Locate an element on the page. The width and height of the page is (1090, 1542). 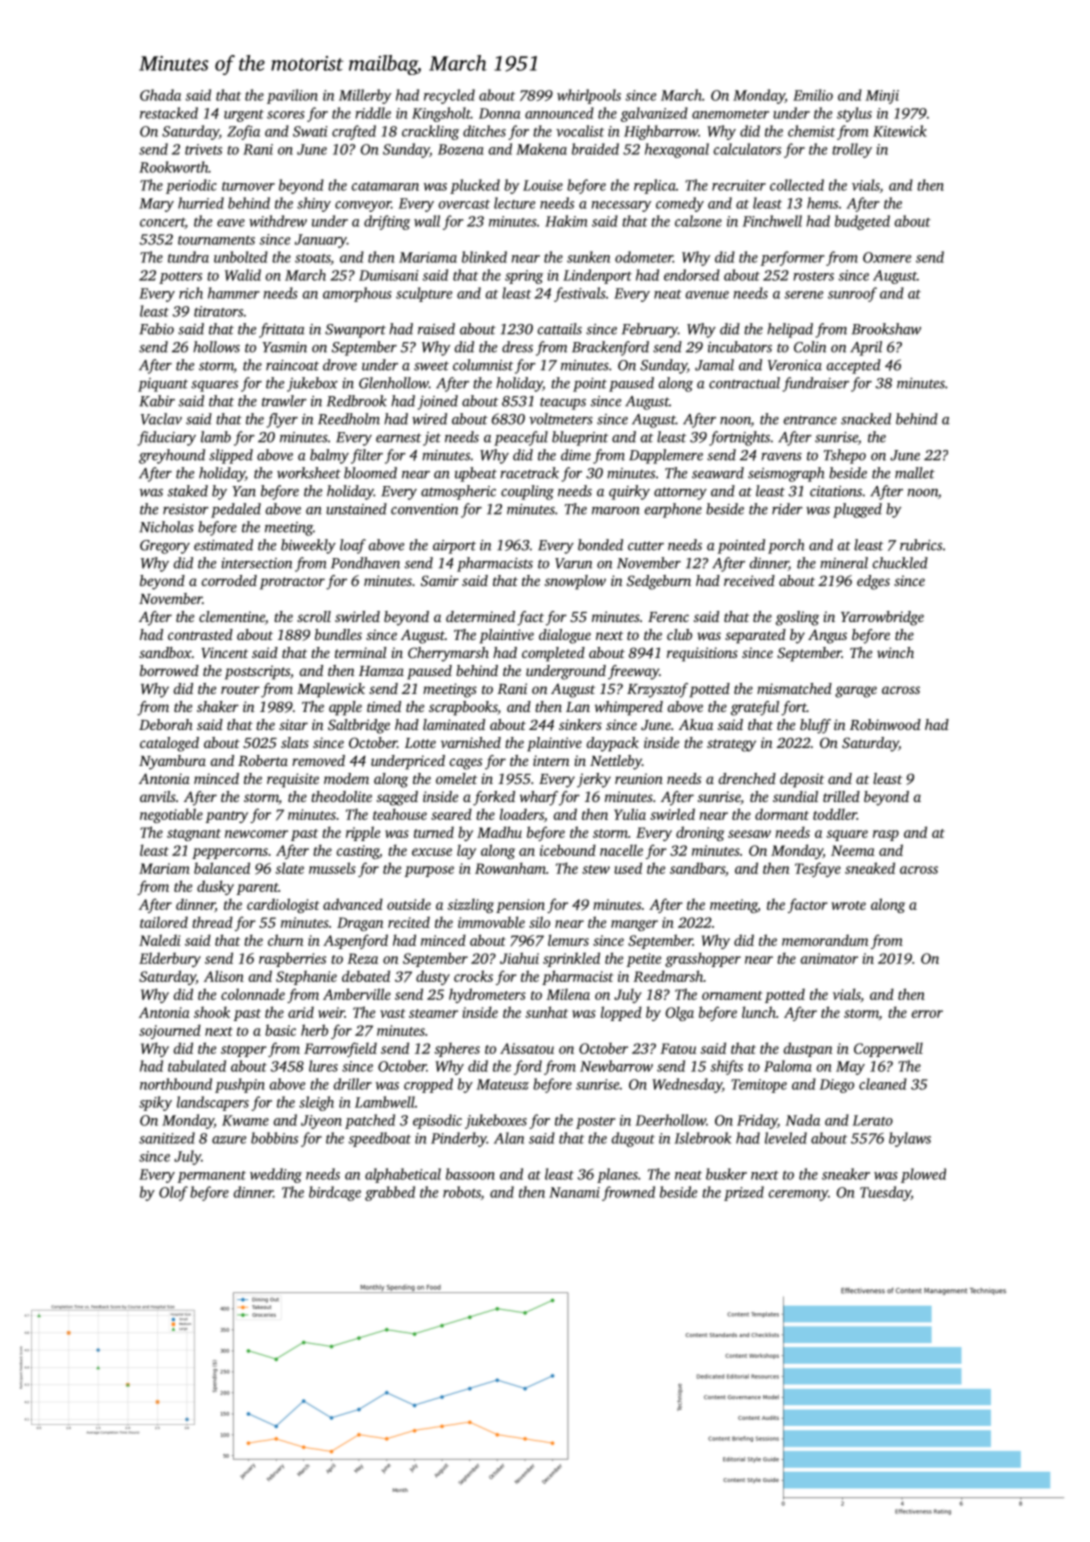
mismatched is located at coordinates (794, 688).
